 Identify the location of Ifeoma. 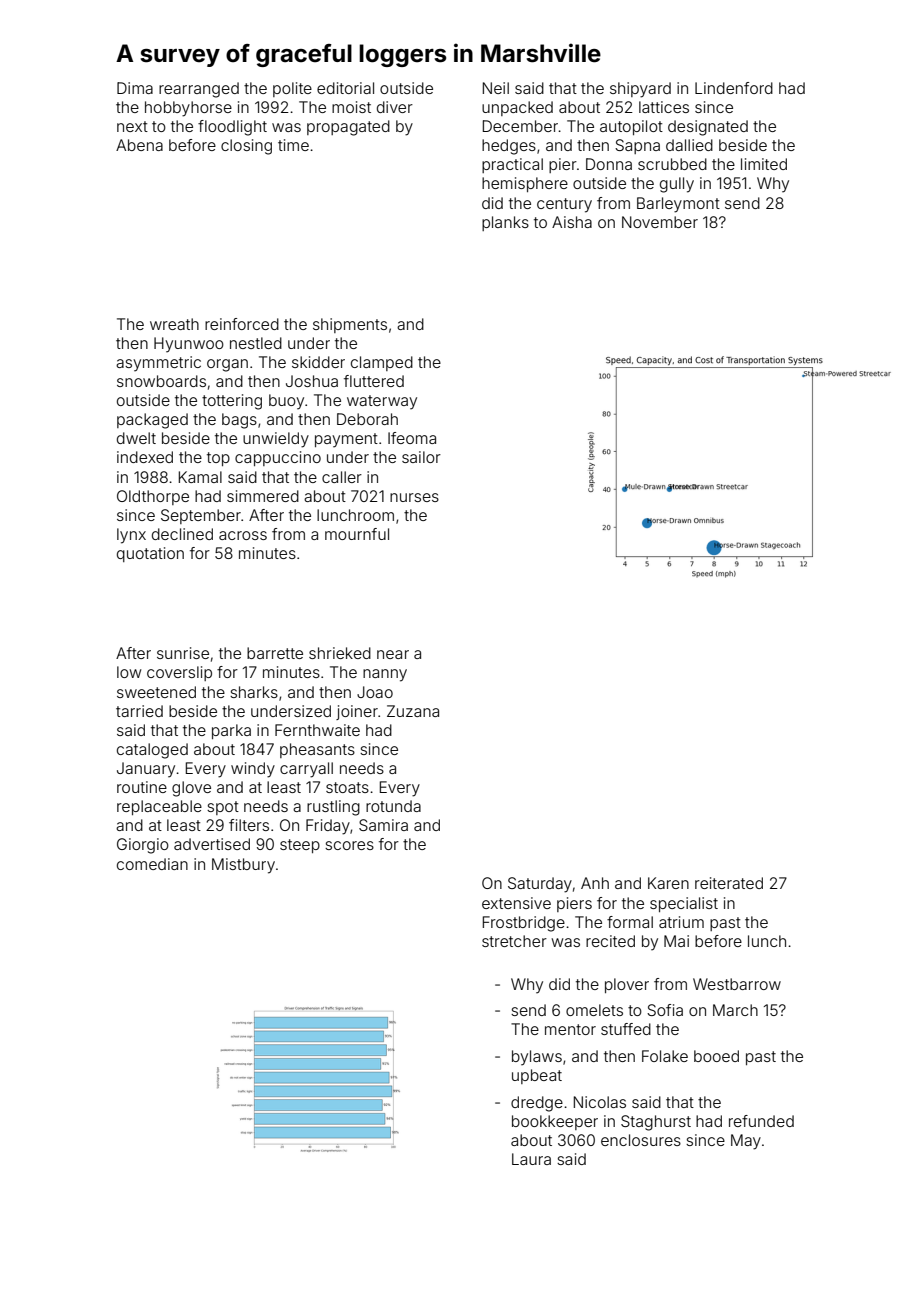
(412, 438).
